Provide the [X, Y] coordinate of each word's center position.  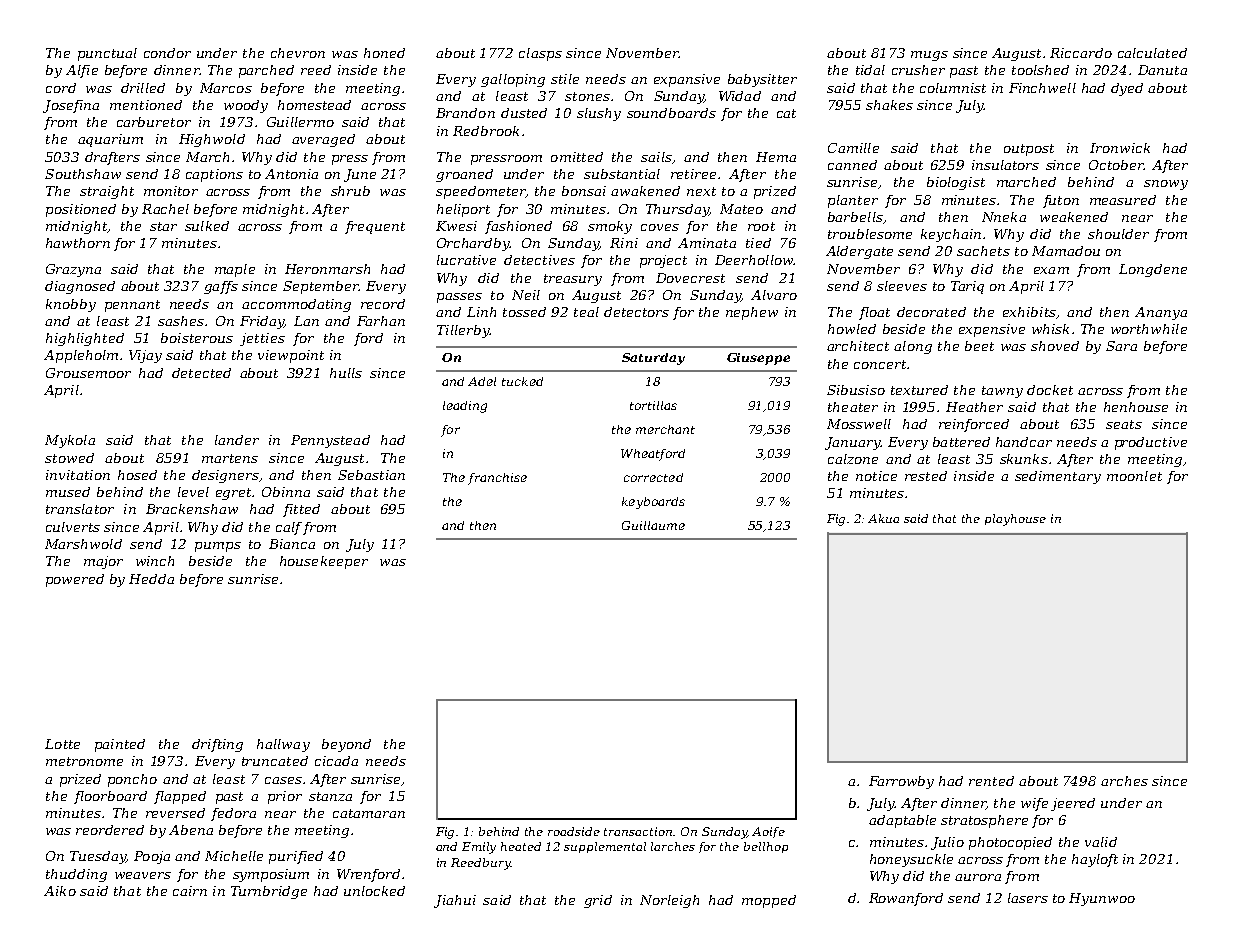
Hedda [151, 579]
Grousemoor [88, 373]
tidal [870, 70]
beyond [346, 745]
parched [266, 71]
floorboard [110, 797]
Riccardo [1081, 53]
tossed [524, 312]
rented [991, 781]
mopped [769, 901]
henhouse [1136, 407]
